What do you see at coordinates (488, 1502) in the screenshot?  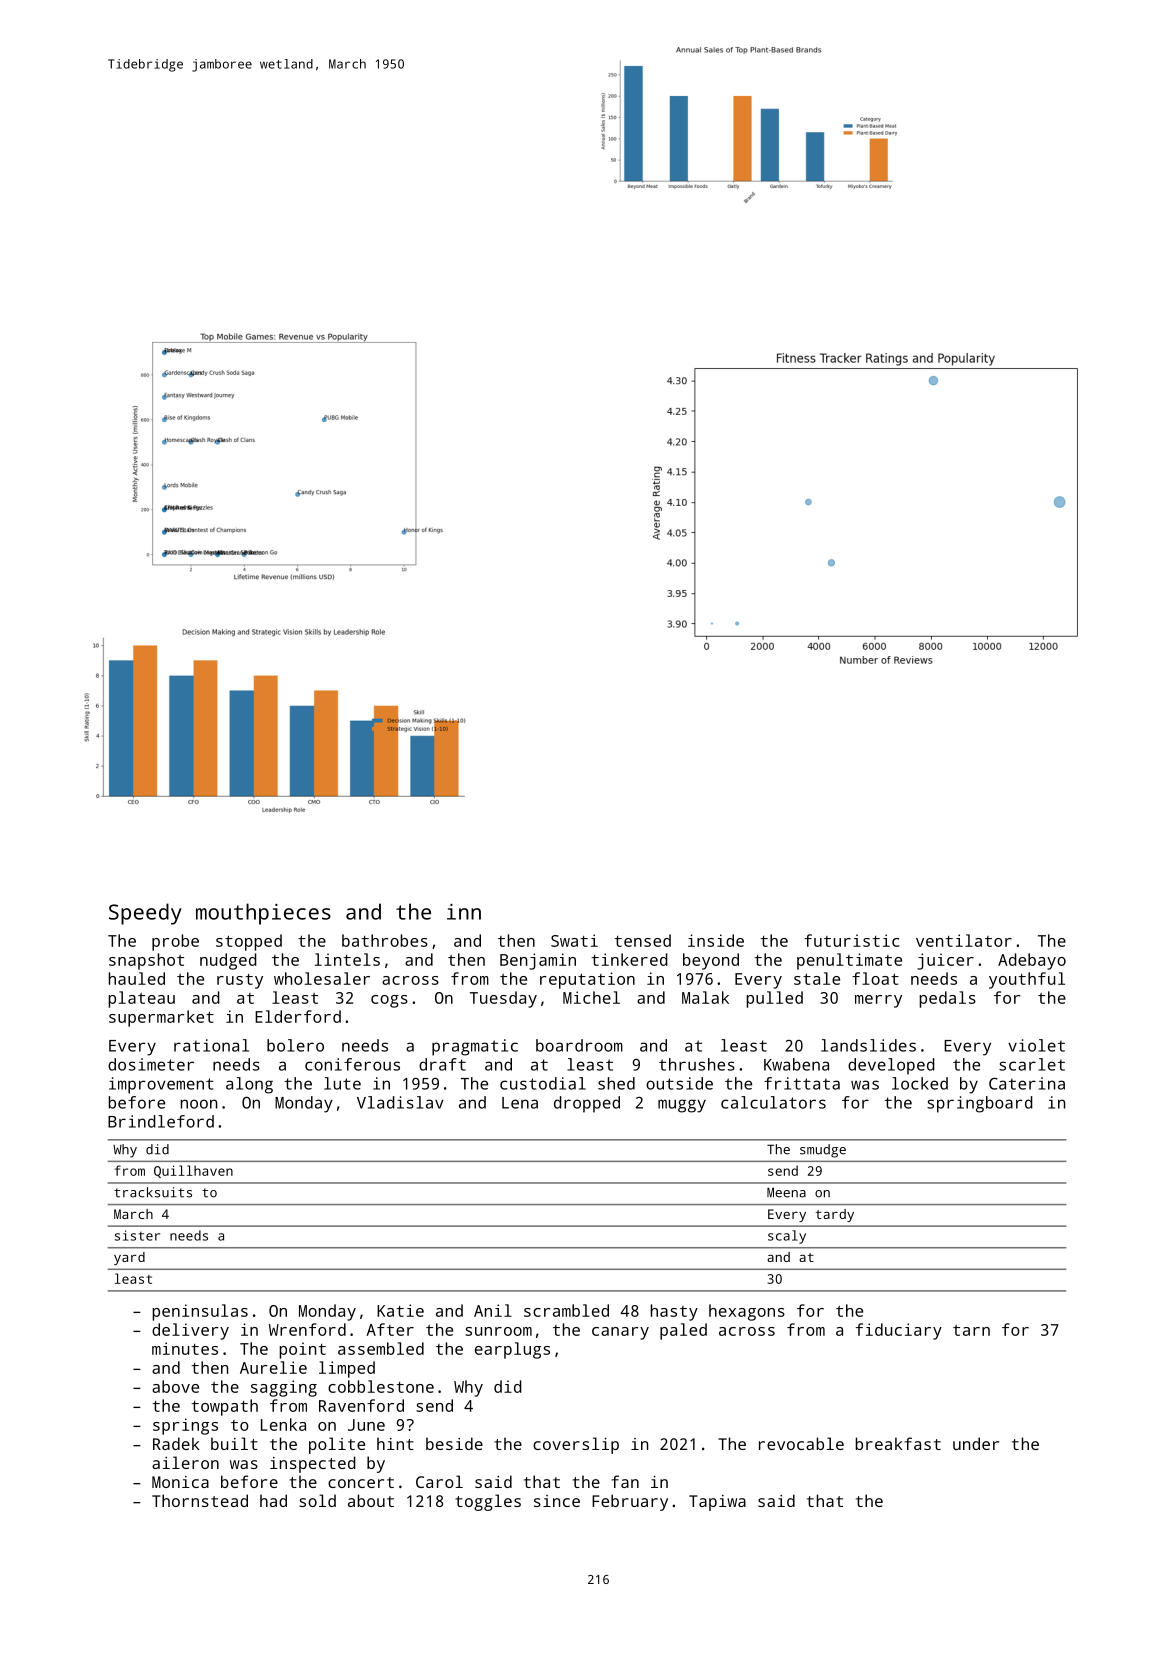 I see `toggles` at bounding box center [488, 1502].
